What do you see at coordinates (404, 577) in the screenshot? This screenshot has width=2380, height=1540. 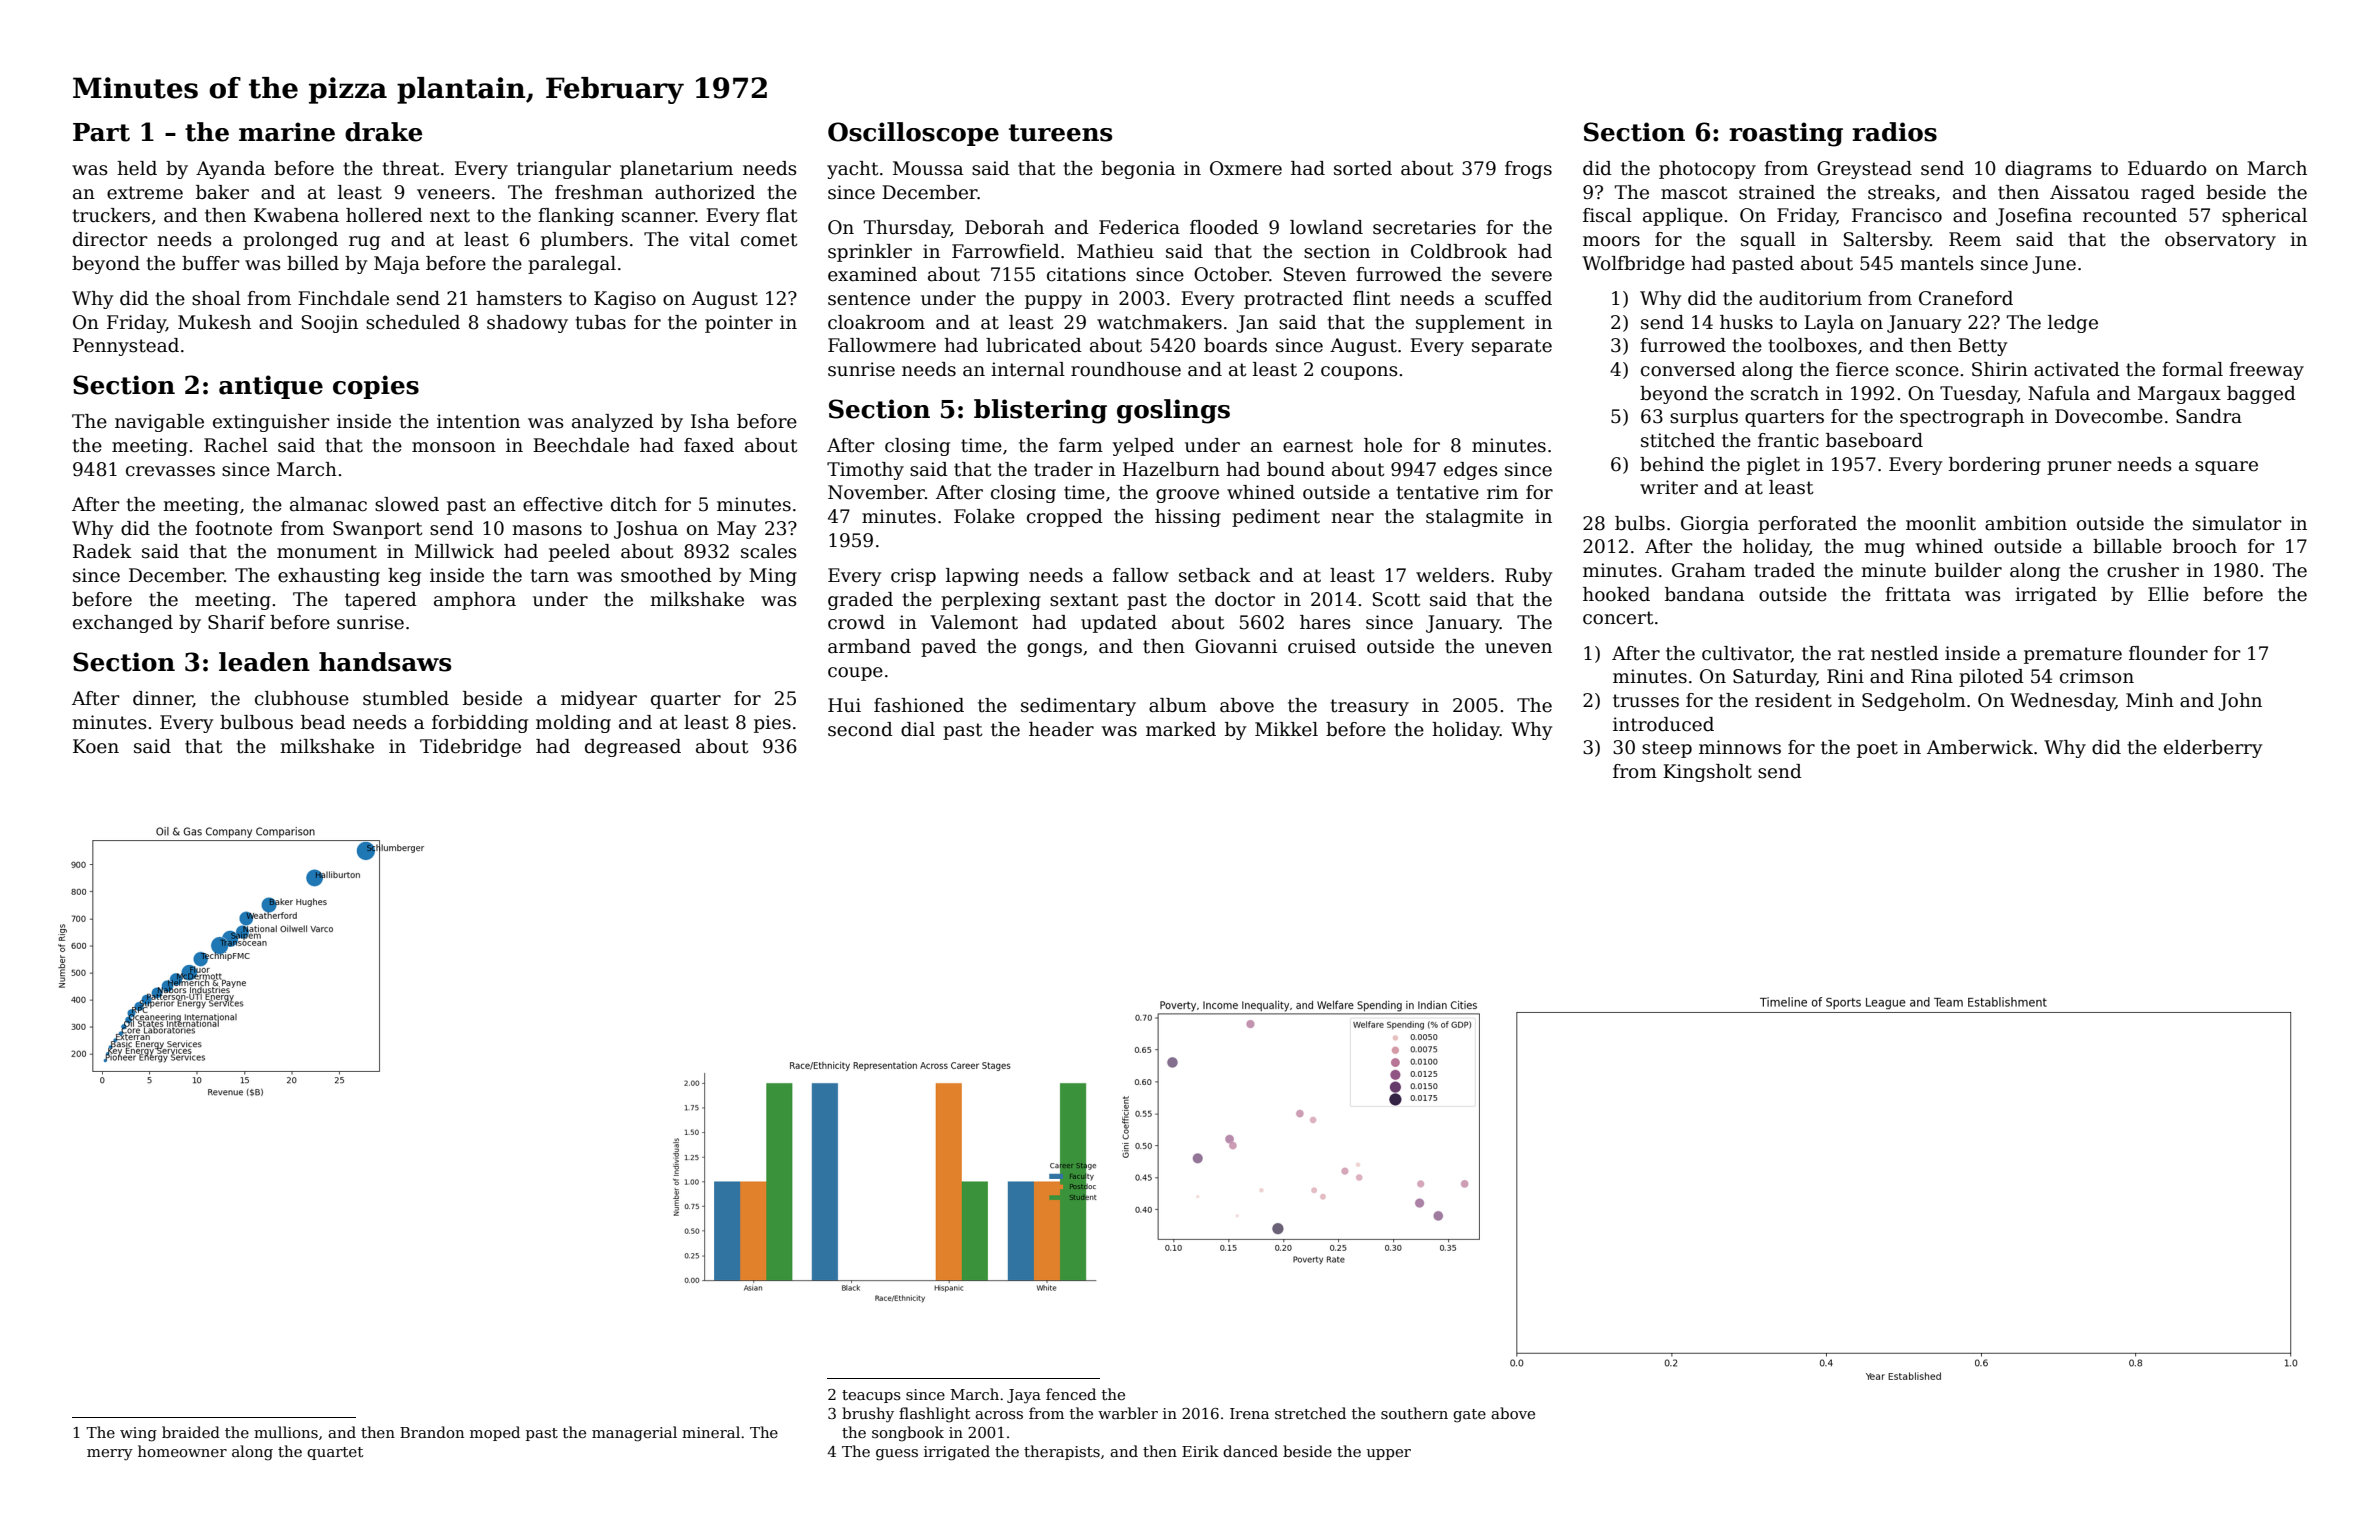 I see `keg` at bounding box center [404, 577].
